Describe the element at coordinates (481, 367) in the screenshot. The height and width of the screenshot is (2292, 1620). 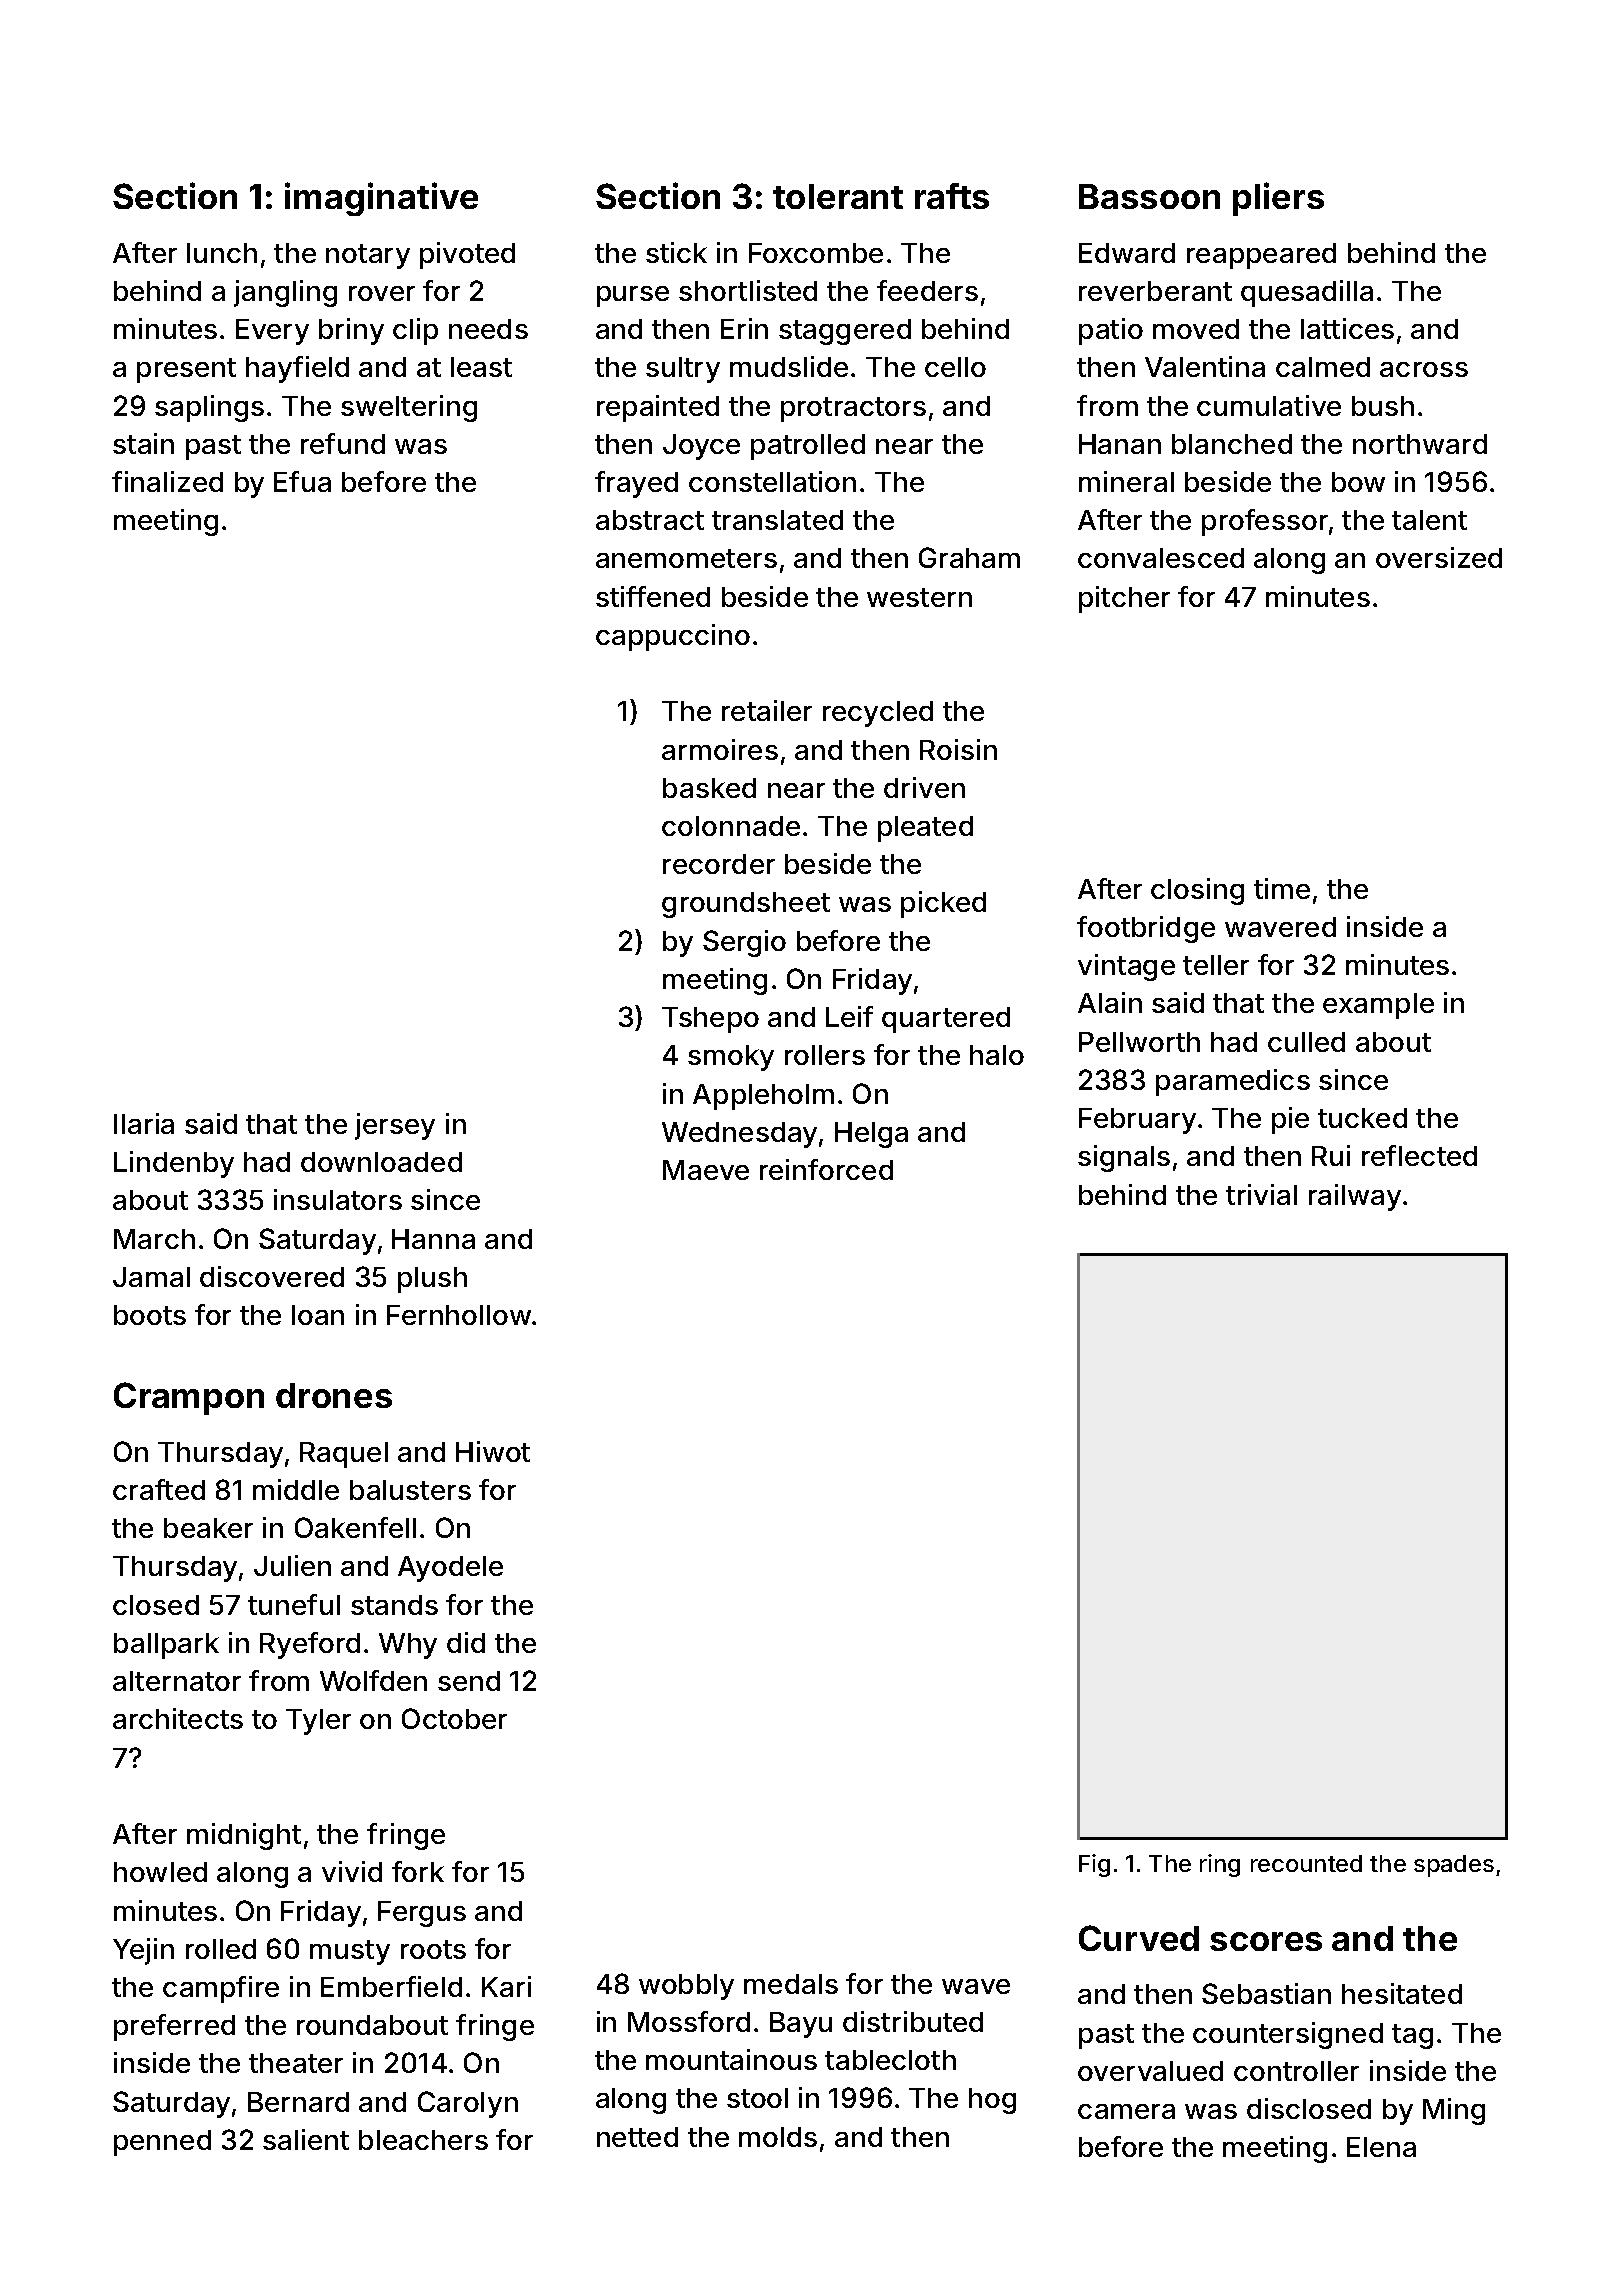
I see `least` at that location.
